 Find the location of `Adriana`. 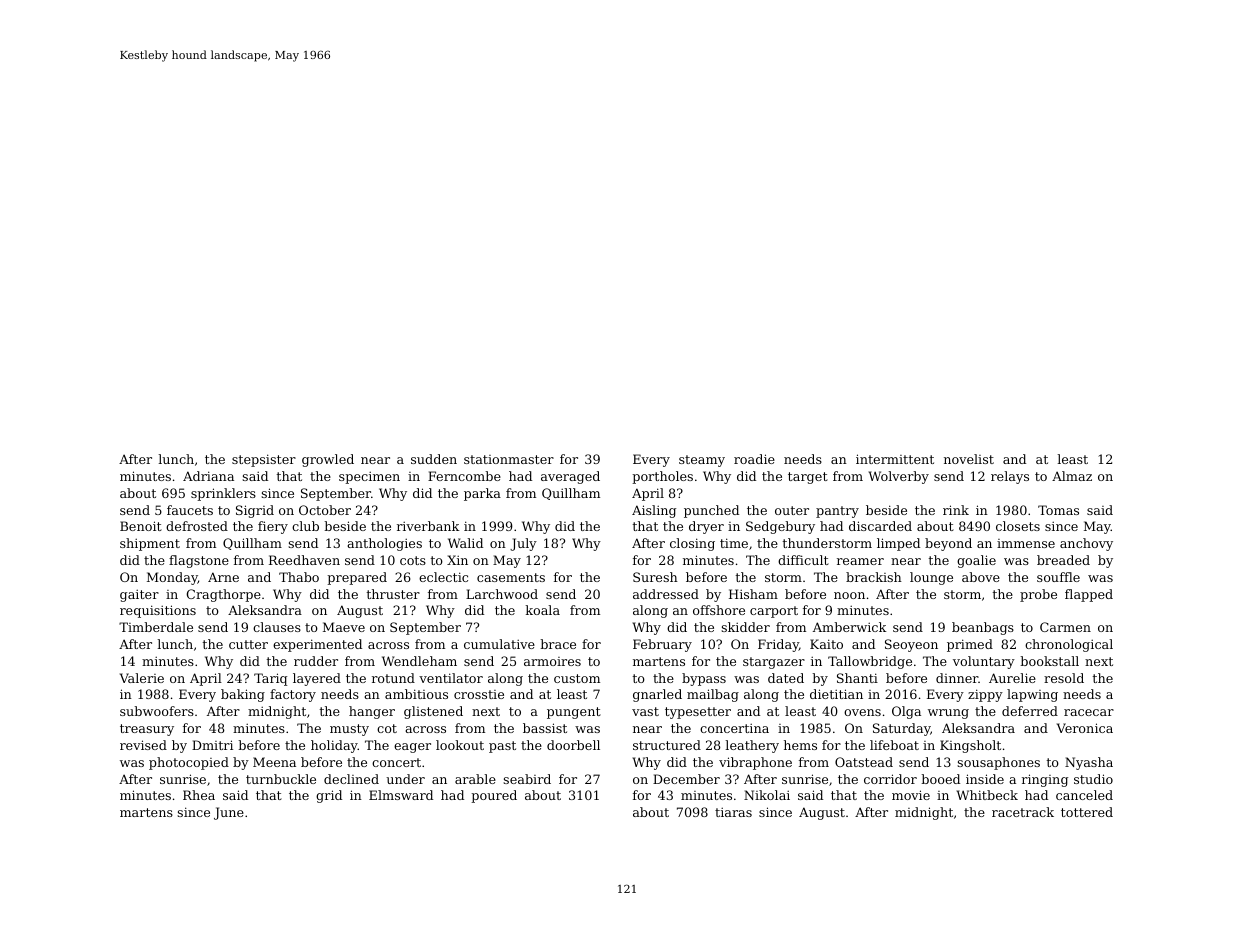

Adriana is located at coordinates (208, 476).
